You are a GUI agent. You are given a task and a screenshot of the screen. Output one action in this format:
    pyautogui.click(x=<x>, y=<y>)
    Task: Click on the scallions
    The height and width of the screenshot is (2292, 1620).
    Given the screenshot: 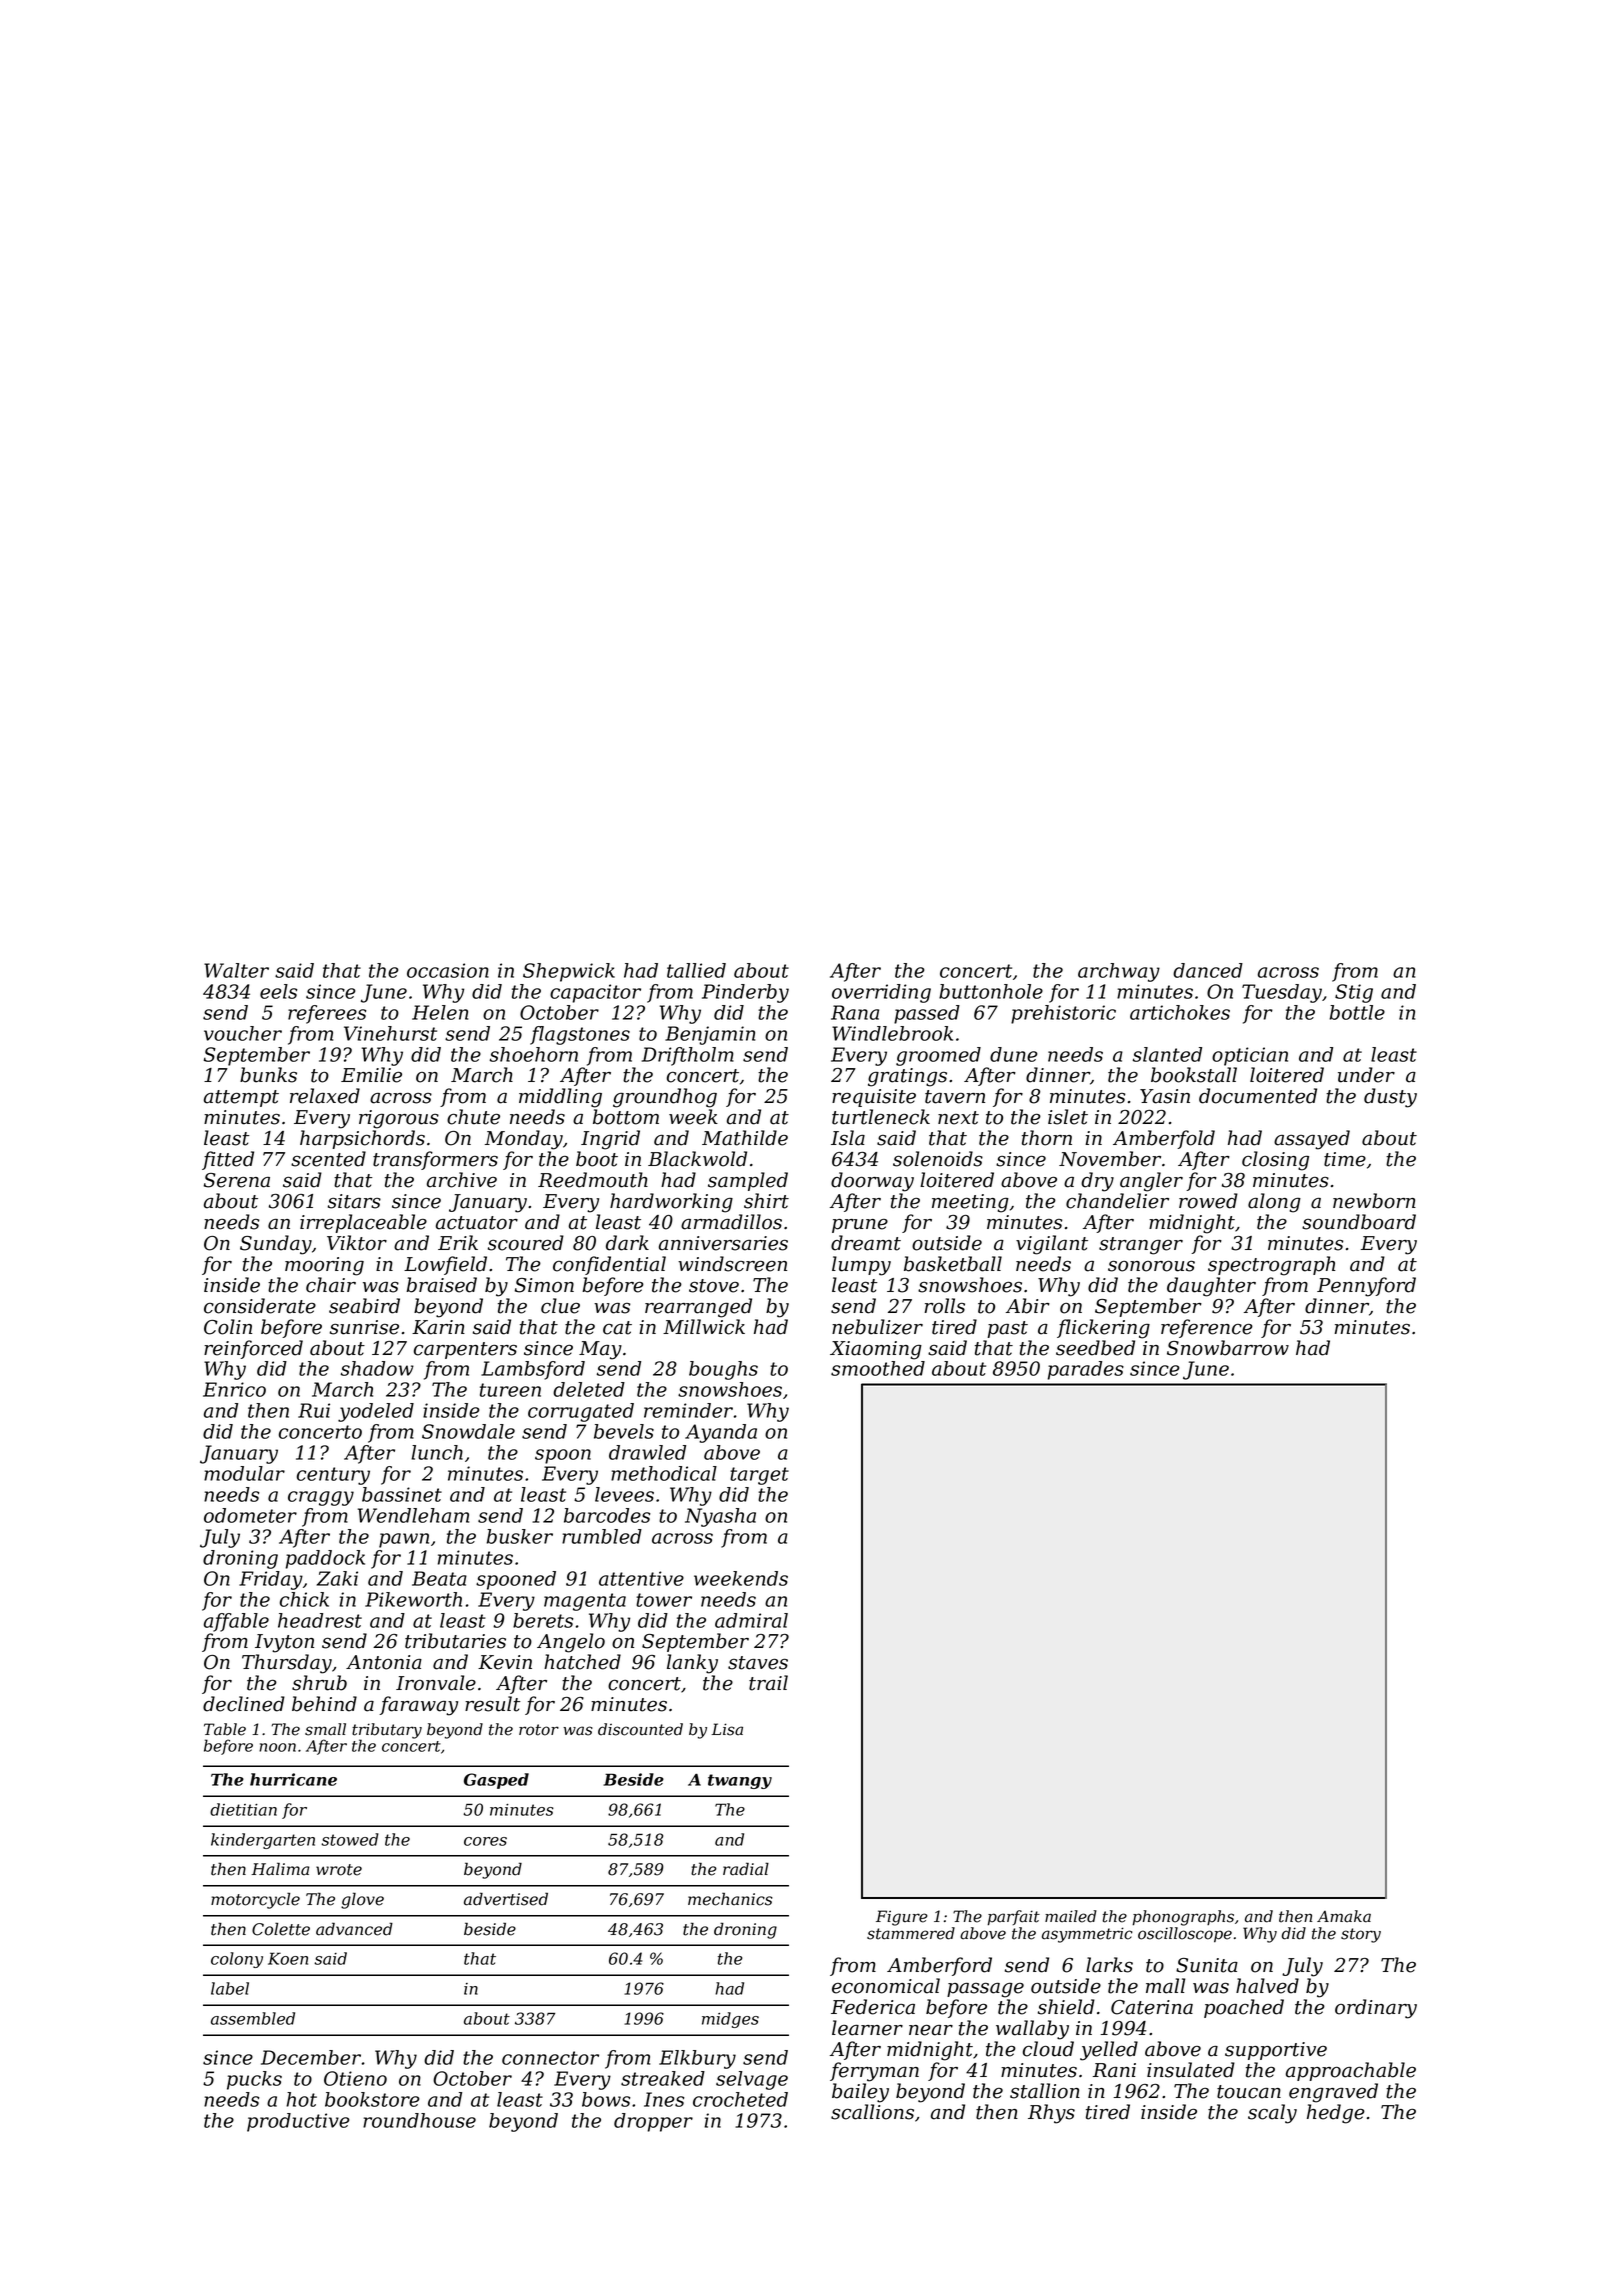 What is the action you would take?
    pyautogui.click(x=872, y=2112)
